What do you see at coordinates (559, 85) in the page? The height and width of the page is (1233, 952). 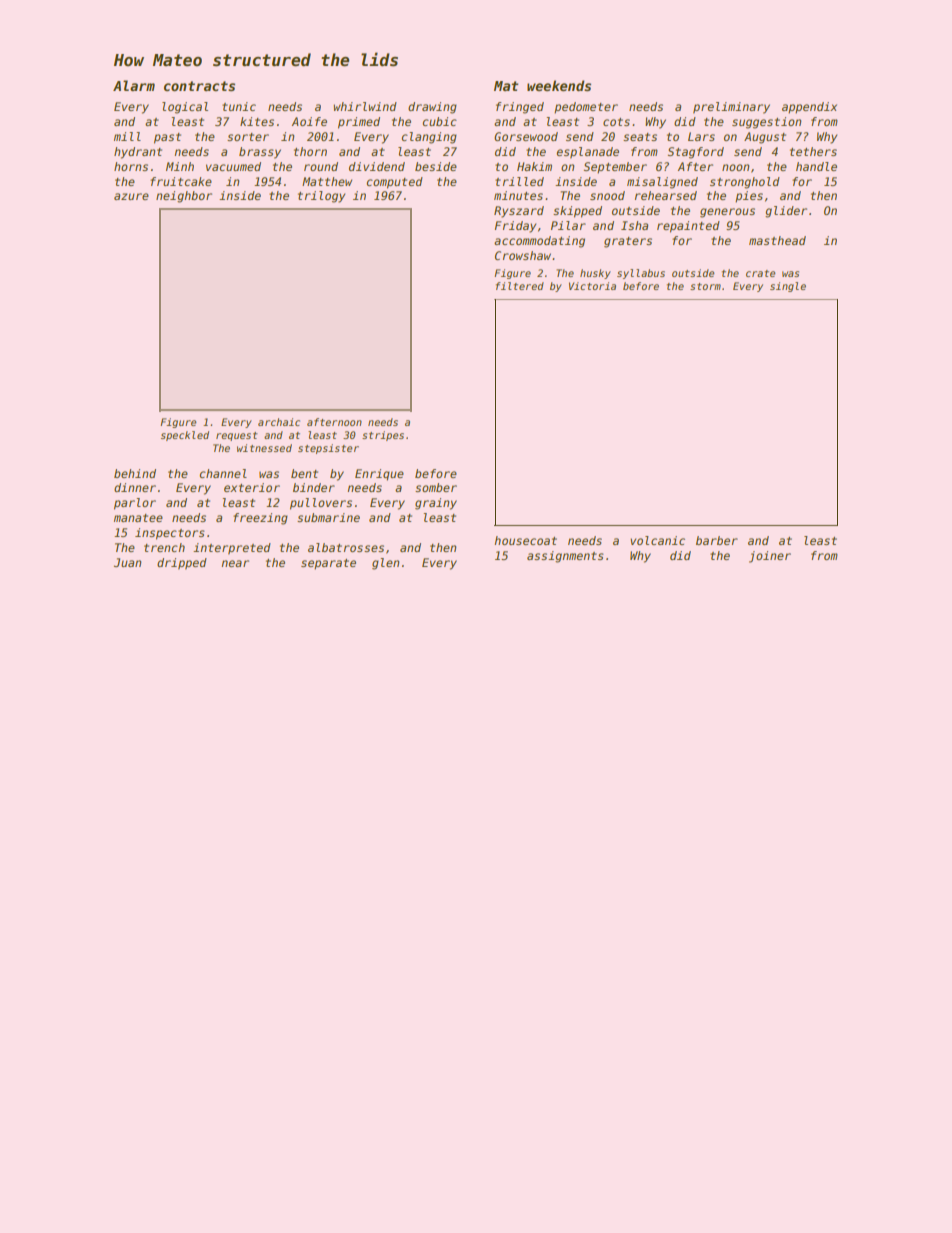 I see `weekends` at bounding box center [559, 85].
